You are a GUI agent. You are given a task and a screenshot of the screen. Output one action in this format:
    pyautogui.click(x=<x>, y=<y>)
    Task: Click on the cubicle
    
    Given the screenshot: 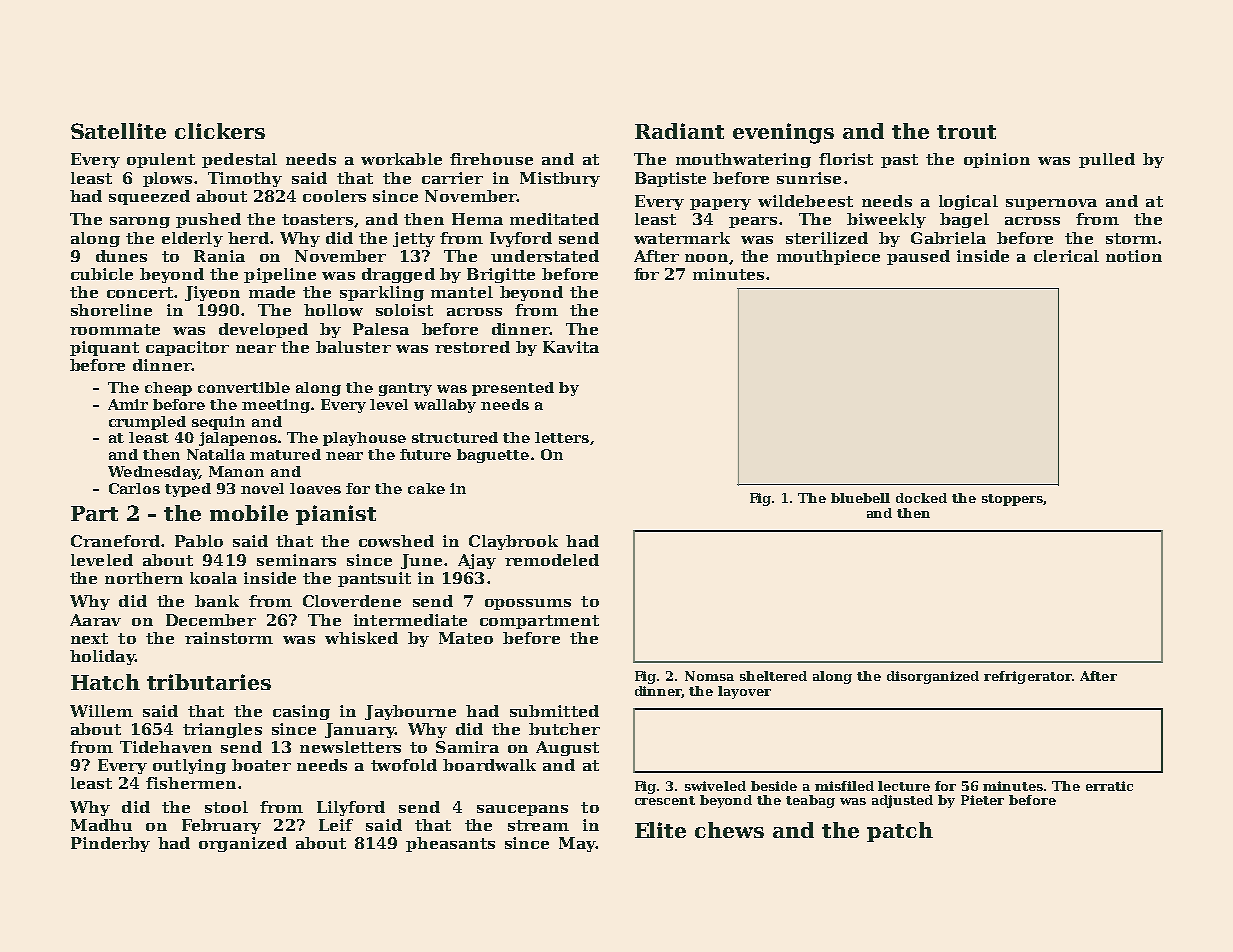 What is the action you would take?
    pyautogui.click(x=102, y=274)
